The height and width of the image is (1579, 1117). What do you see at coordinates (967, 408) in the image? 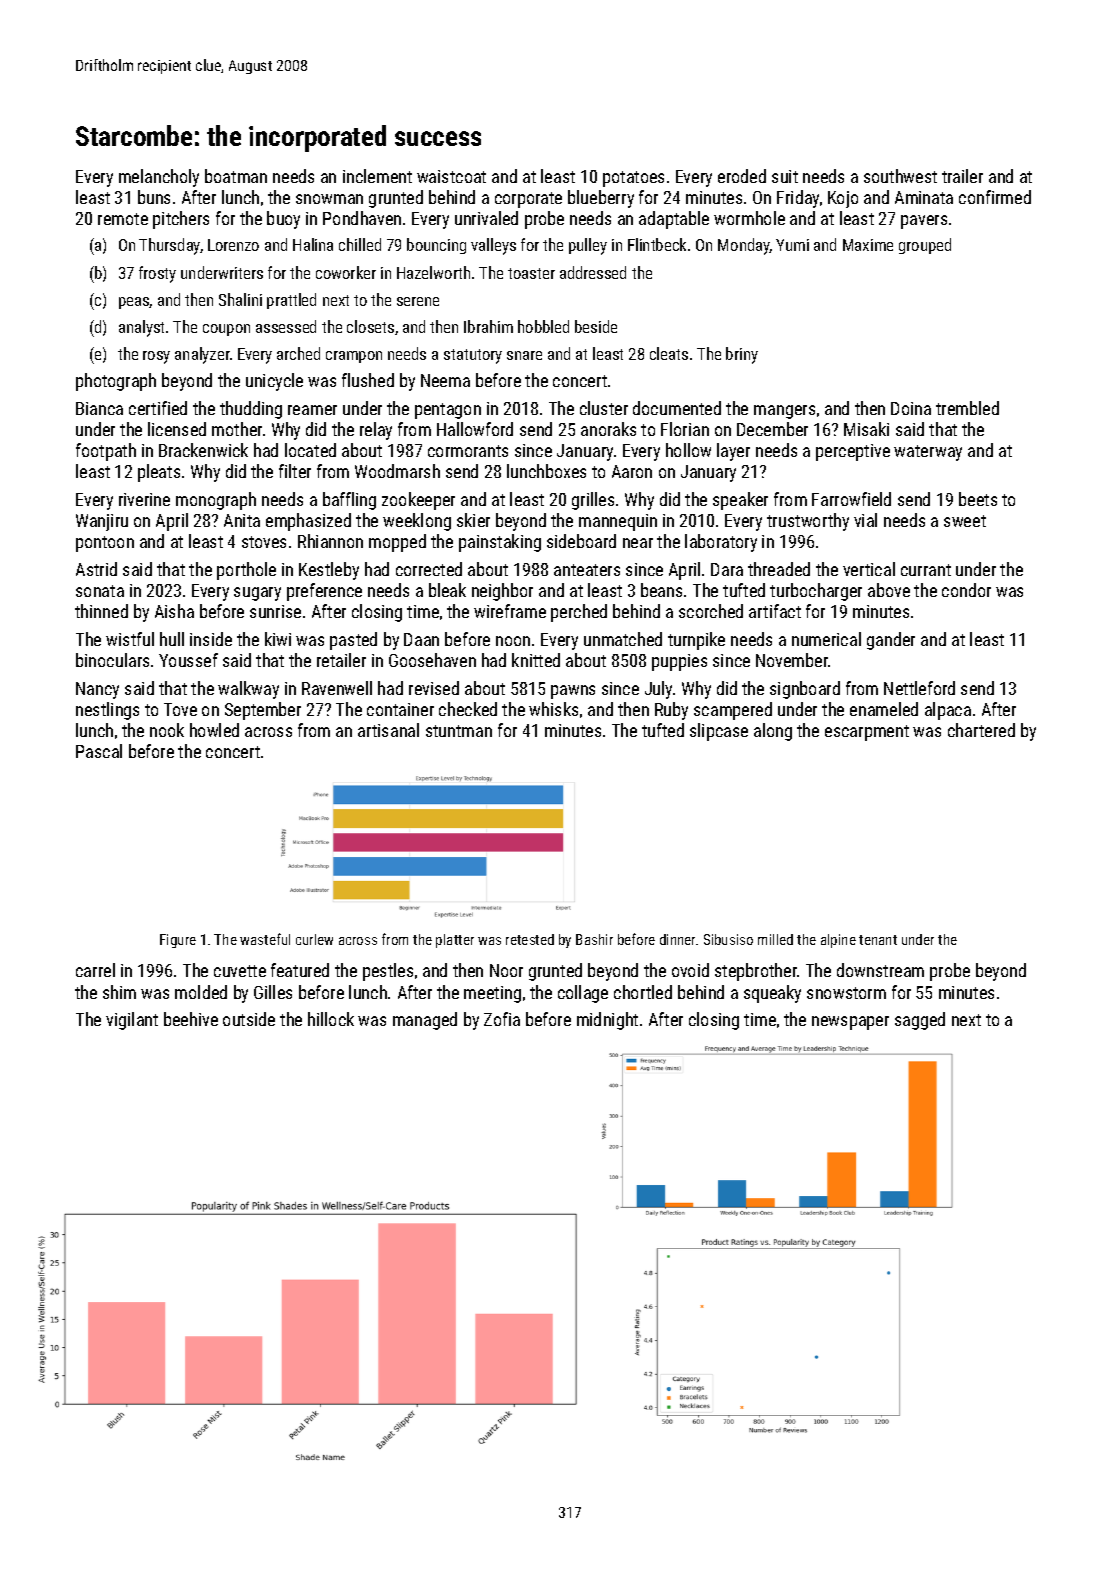
I see `trembled` at bounding box center [967, 408].
